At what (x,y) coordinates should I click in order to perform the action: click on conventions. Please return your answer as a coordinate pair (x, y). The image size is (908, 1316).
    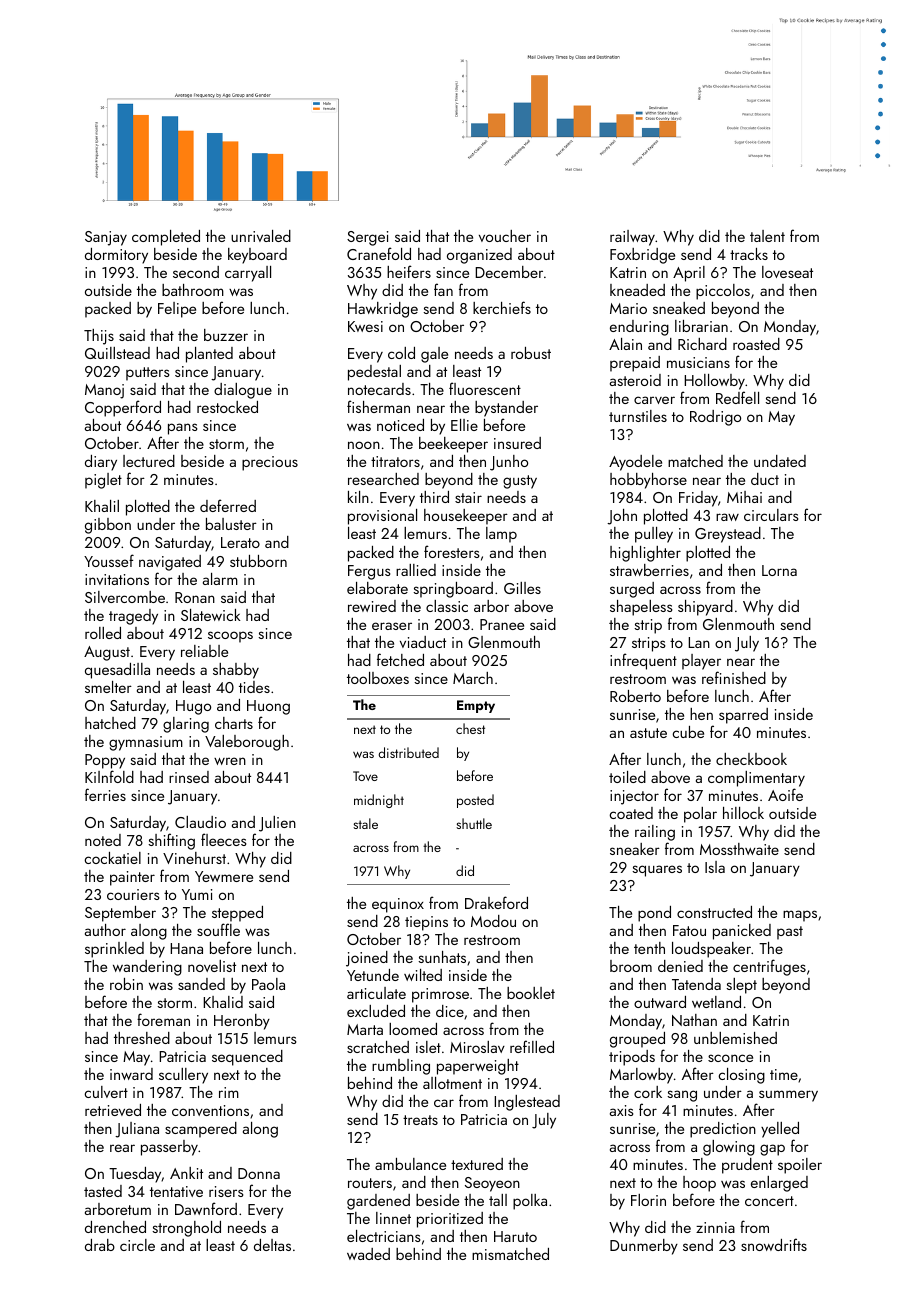
    Looking at the image, I should click on (210, 1110).
